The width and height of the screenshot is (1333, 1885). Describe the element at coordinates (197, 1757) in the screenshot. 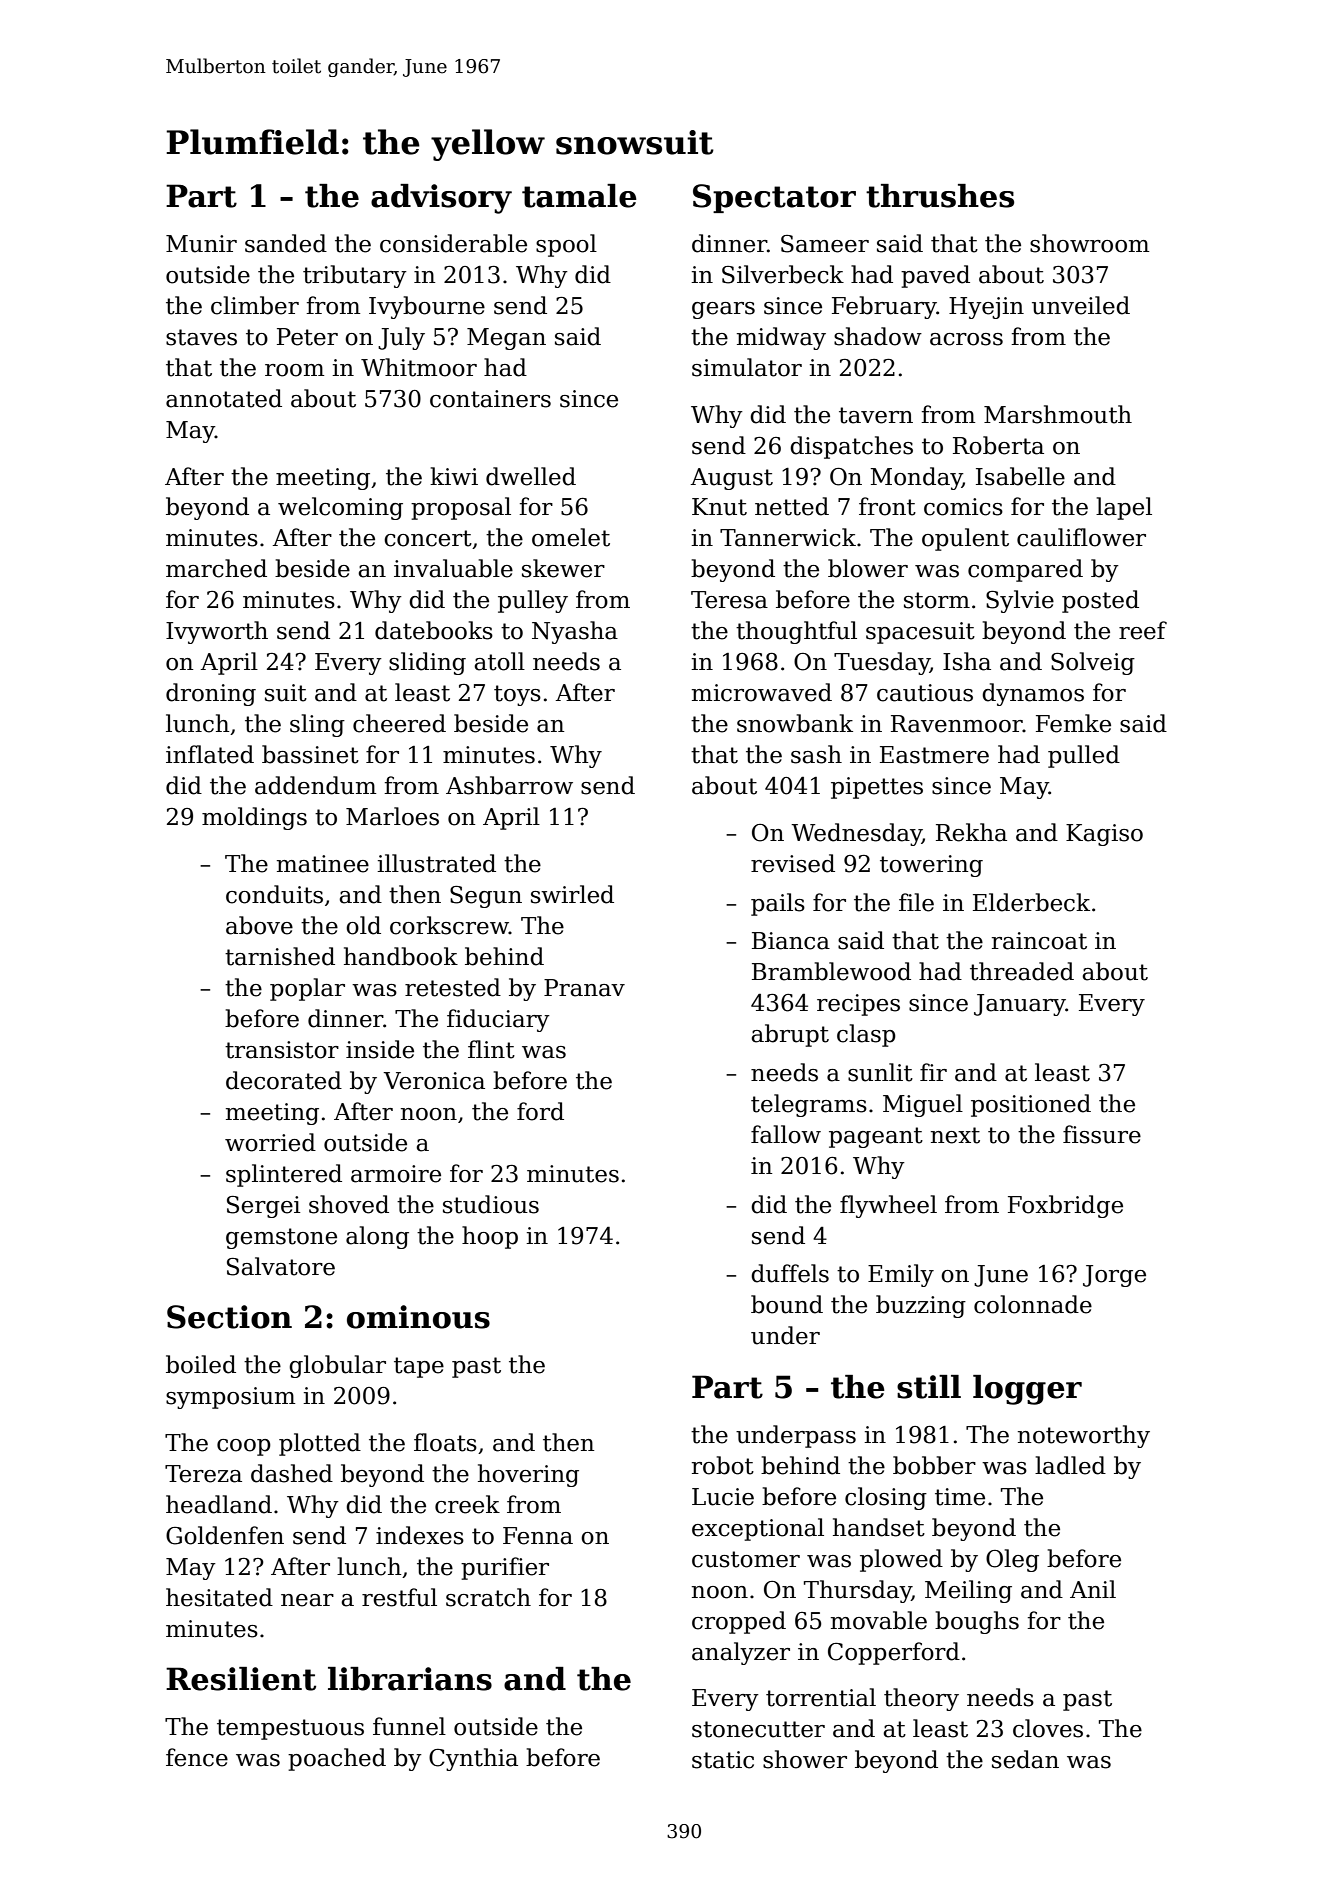

I see `fence` at that location.
